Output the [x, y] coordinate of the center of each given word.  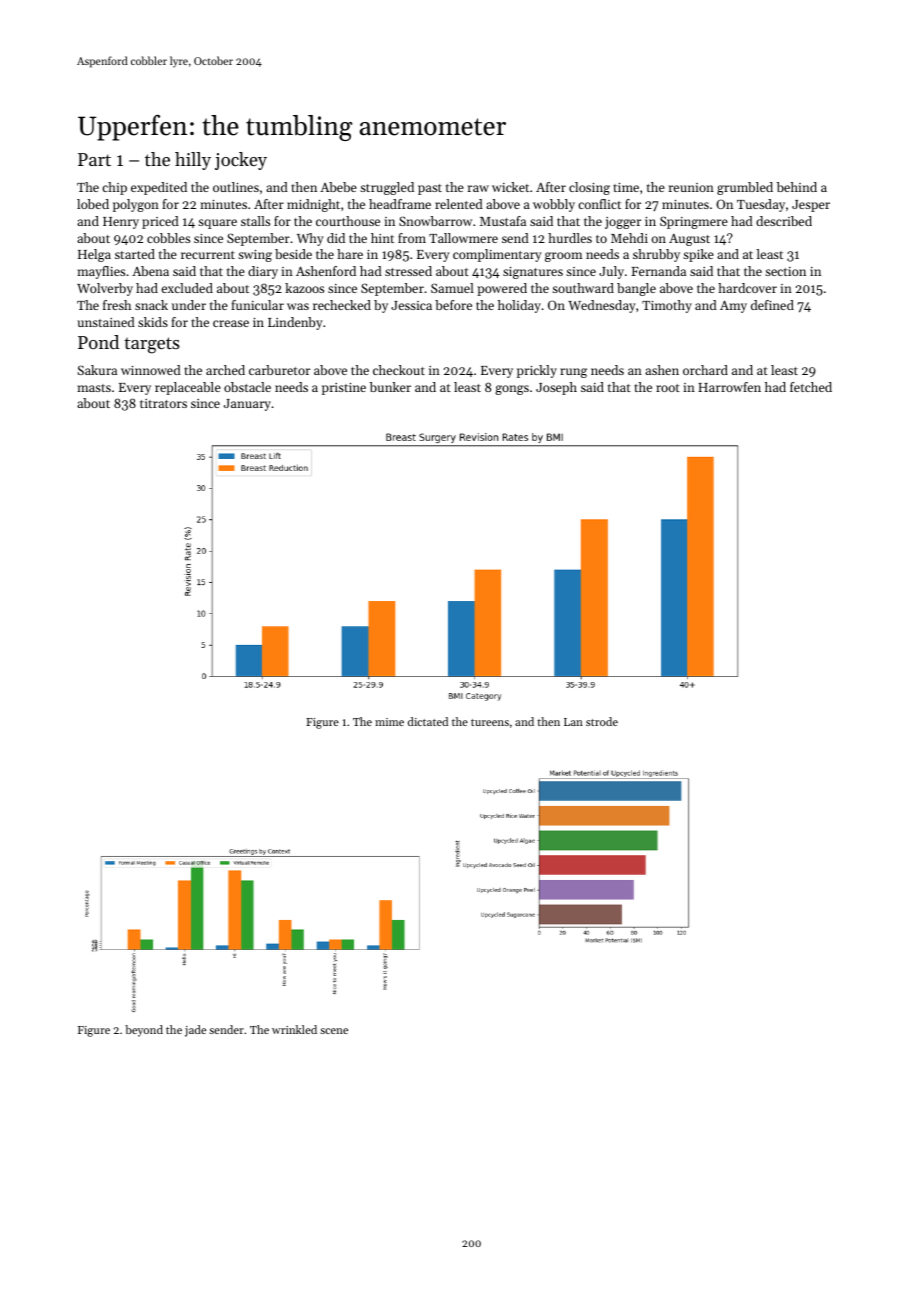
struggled [387, 188]
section [785, 271]
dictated [428, 721]
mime [389, 722]
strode [602, 721]
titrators [163, 403]
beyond [144, 1031]
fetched [811, 387]
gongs [512, 390]
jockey [241, 161]
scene [334, 1031]
